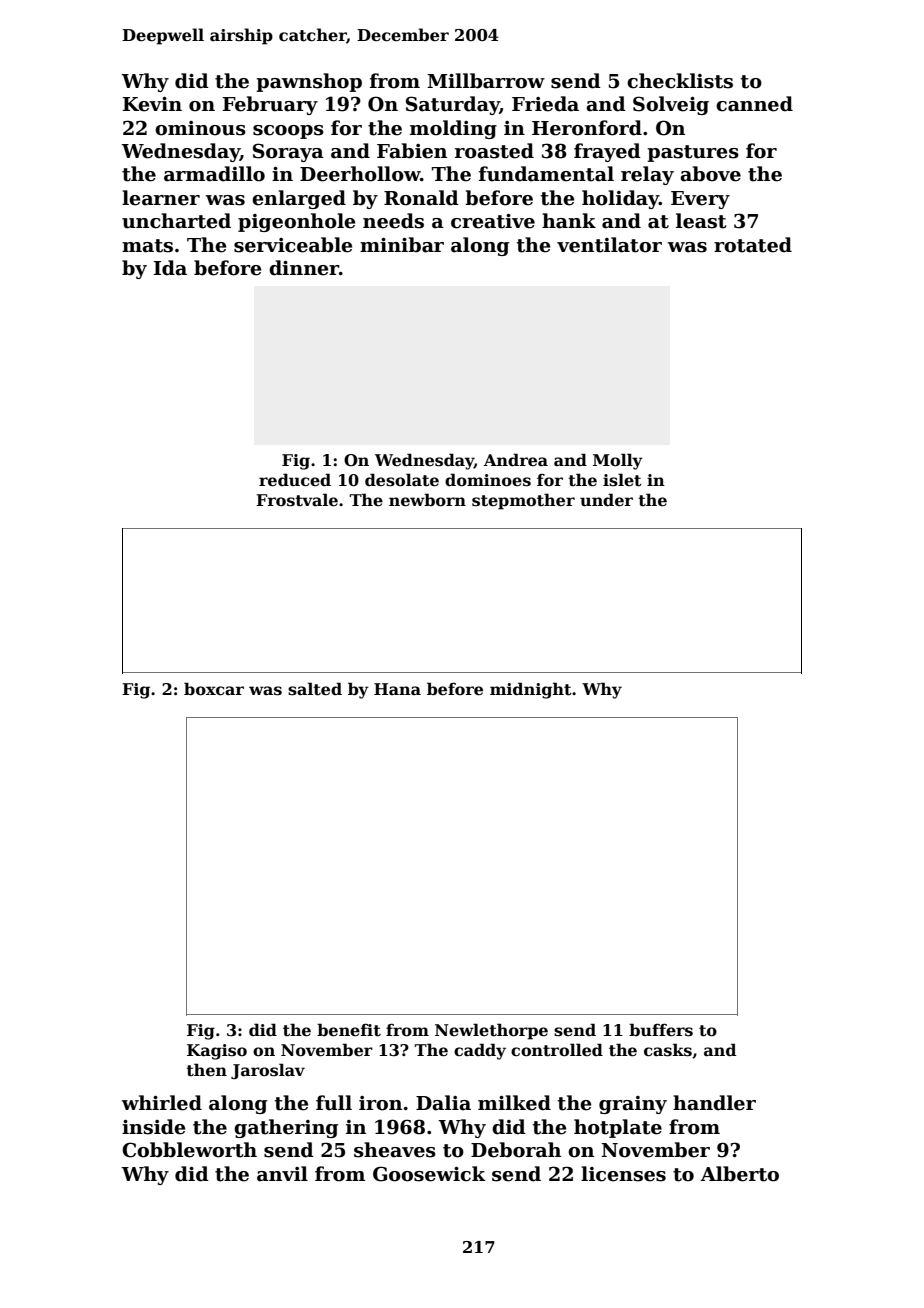 The width and height of the screenshot is (924, 1308). What do you see at coordinates (606, 500) in the screenshot?
I see `under` at bounding box center [606, 500].
